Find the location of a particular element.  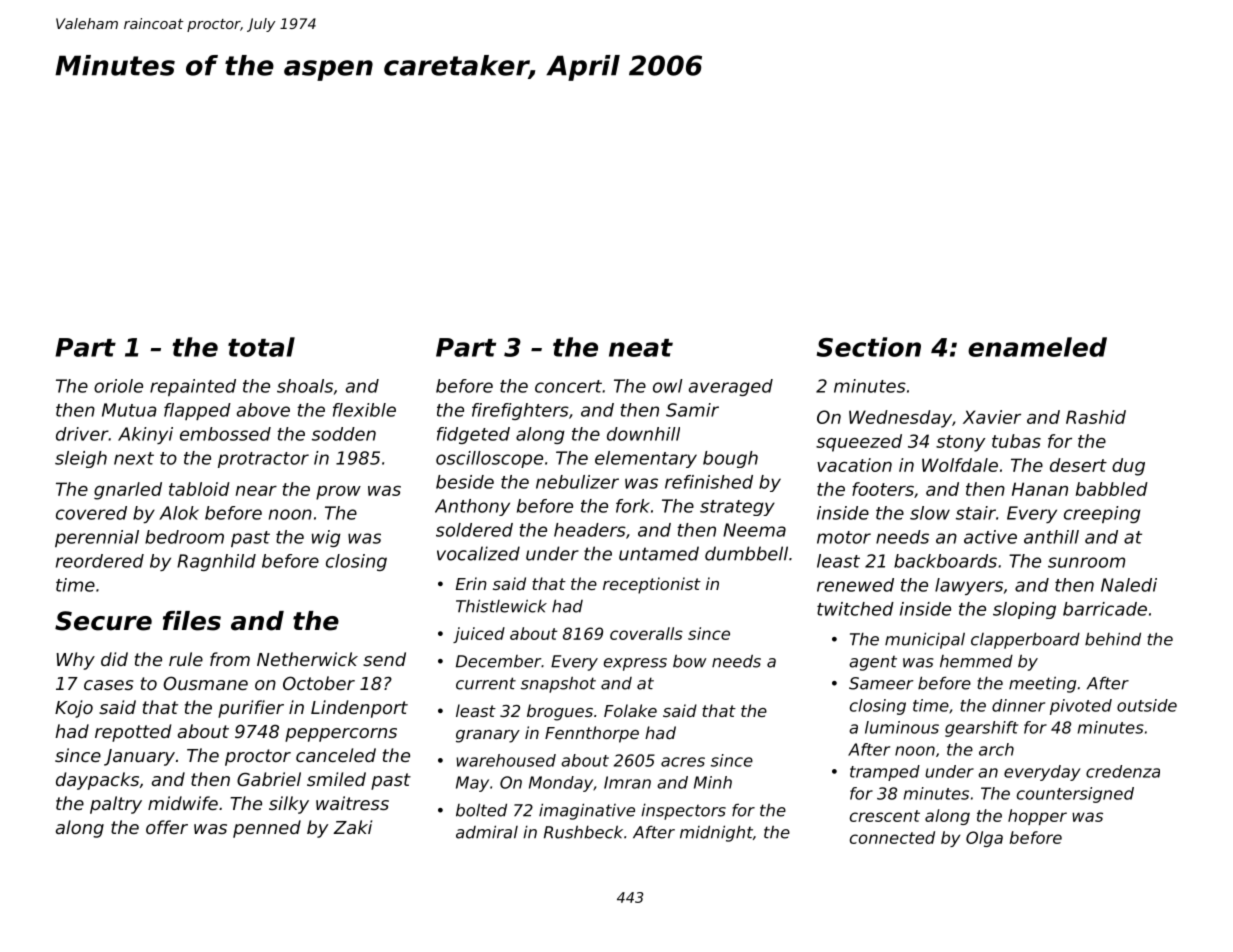

connected is located at coordinates (892, 837).
